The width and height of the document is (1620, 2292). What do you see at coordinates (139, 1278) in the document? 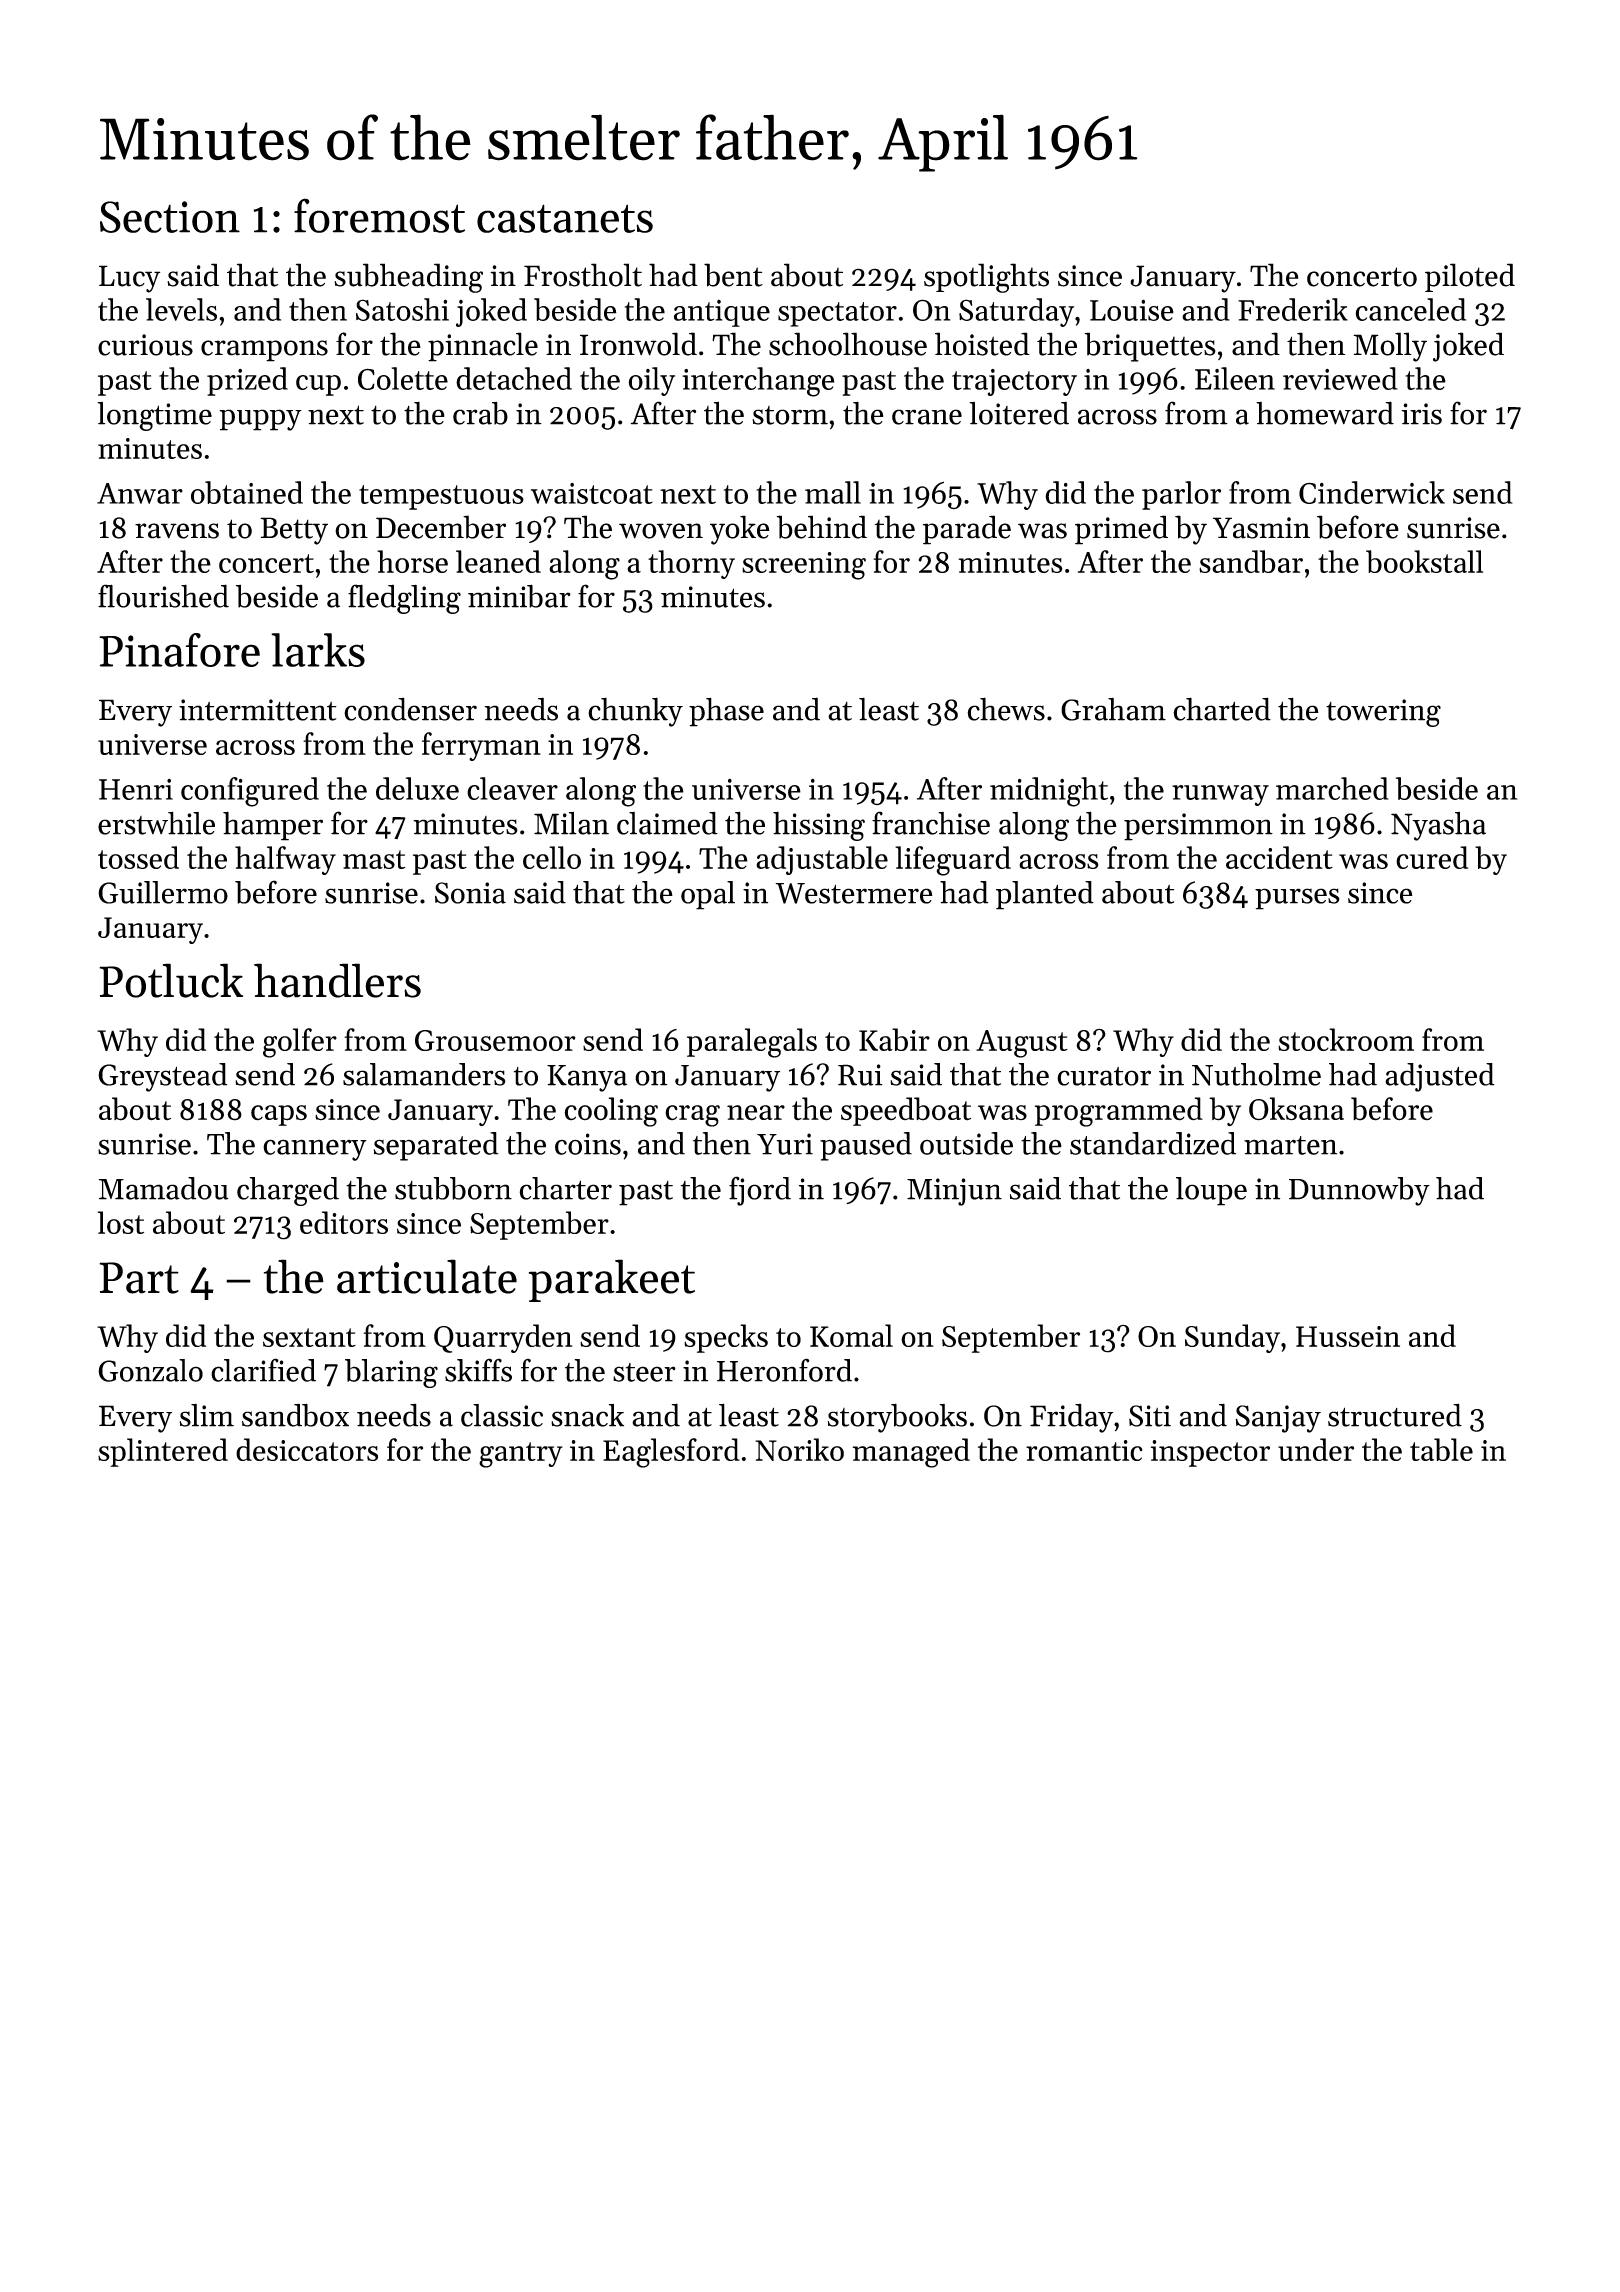
I see `Part` at bounding box center [139, 1278].
